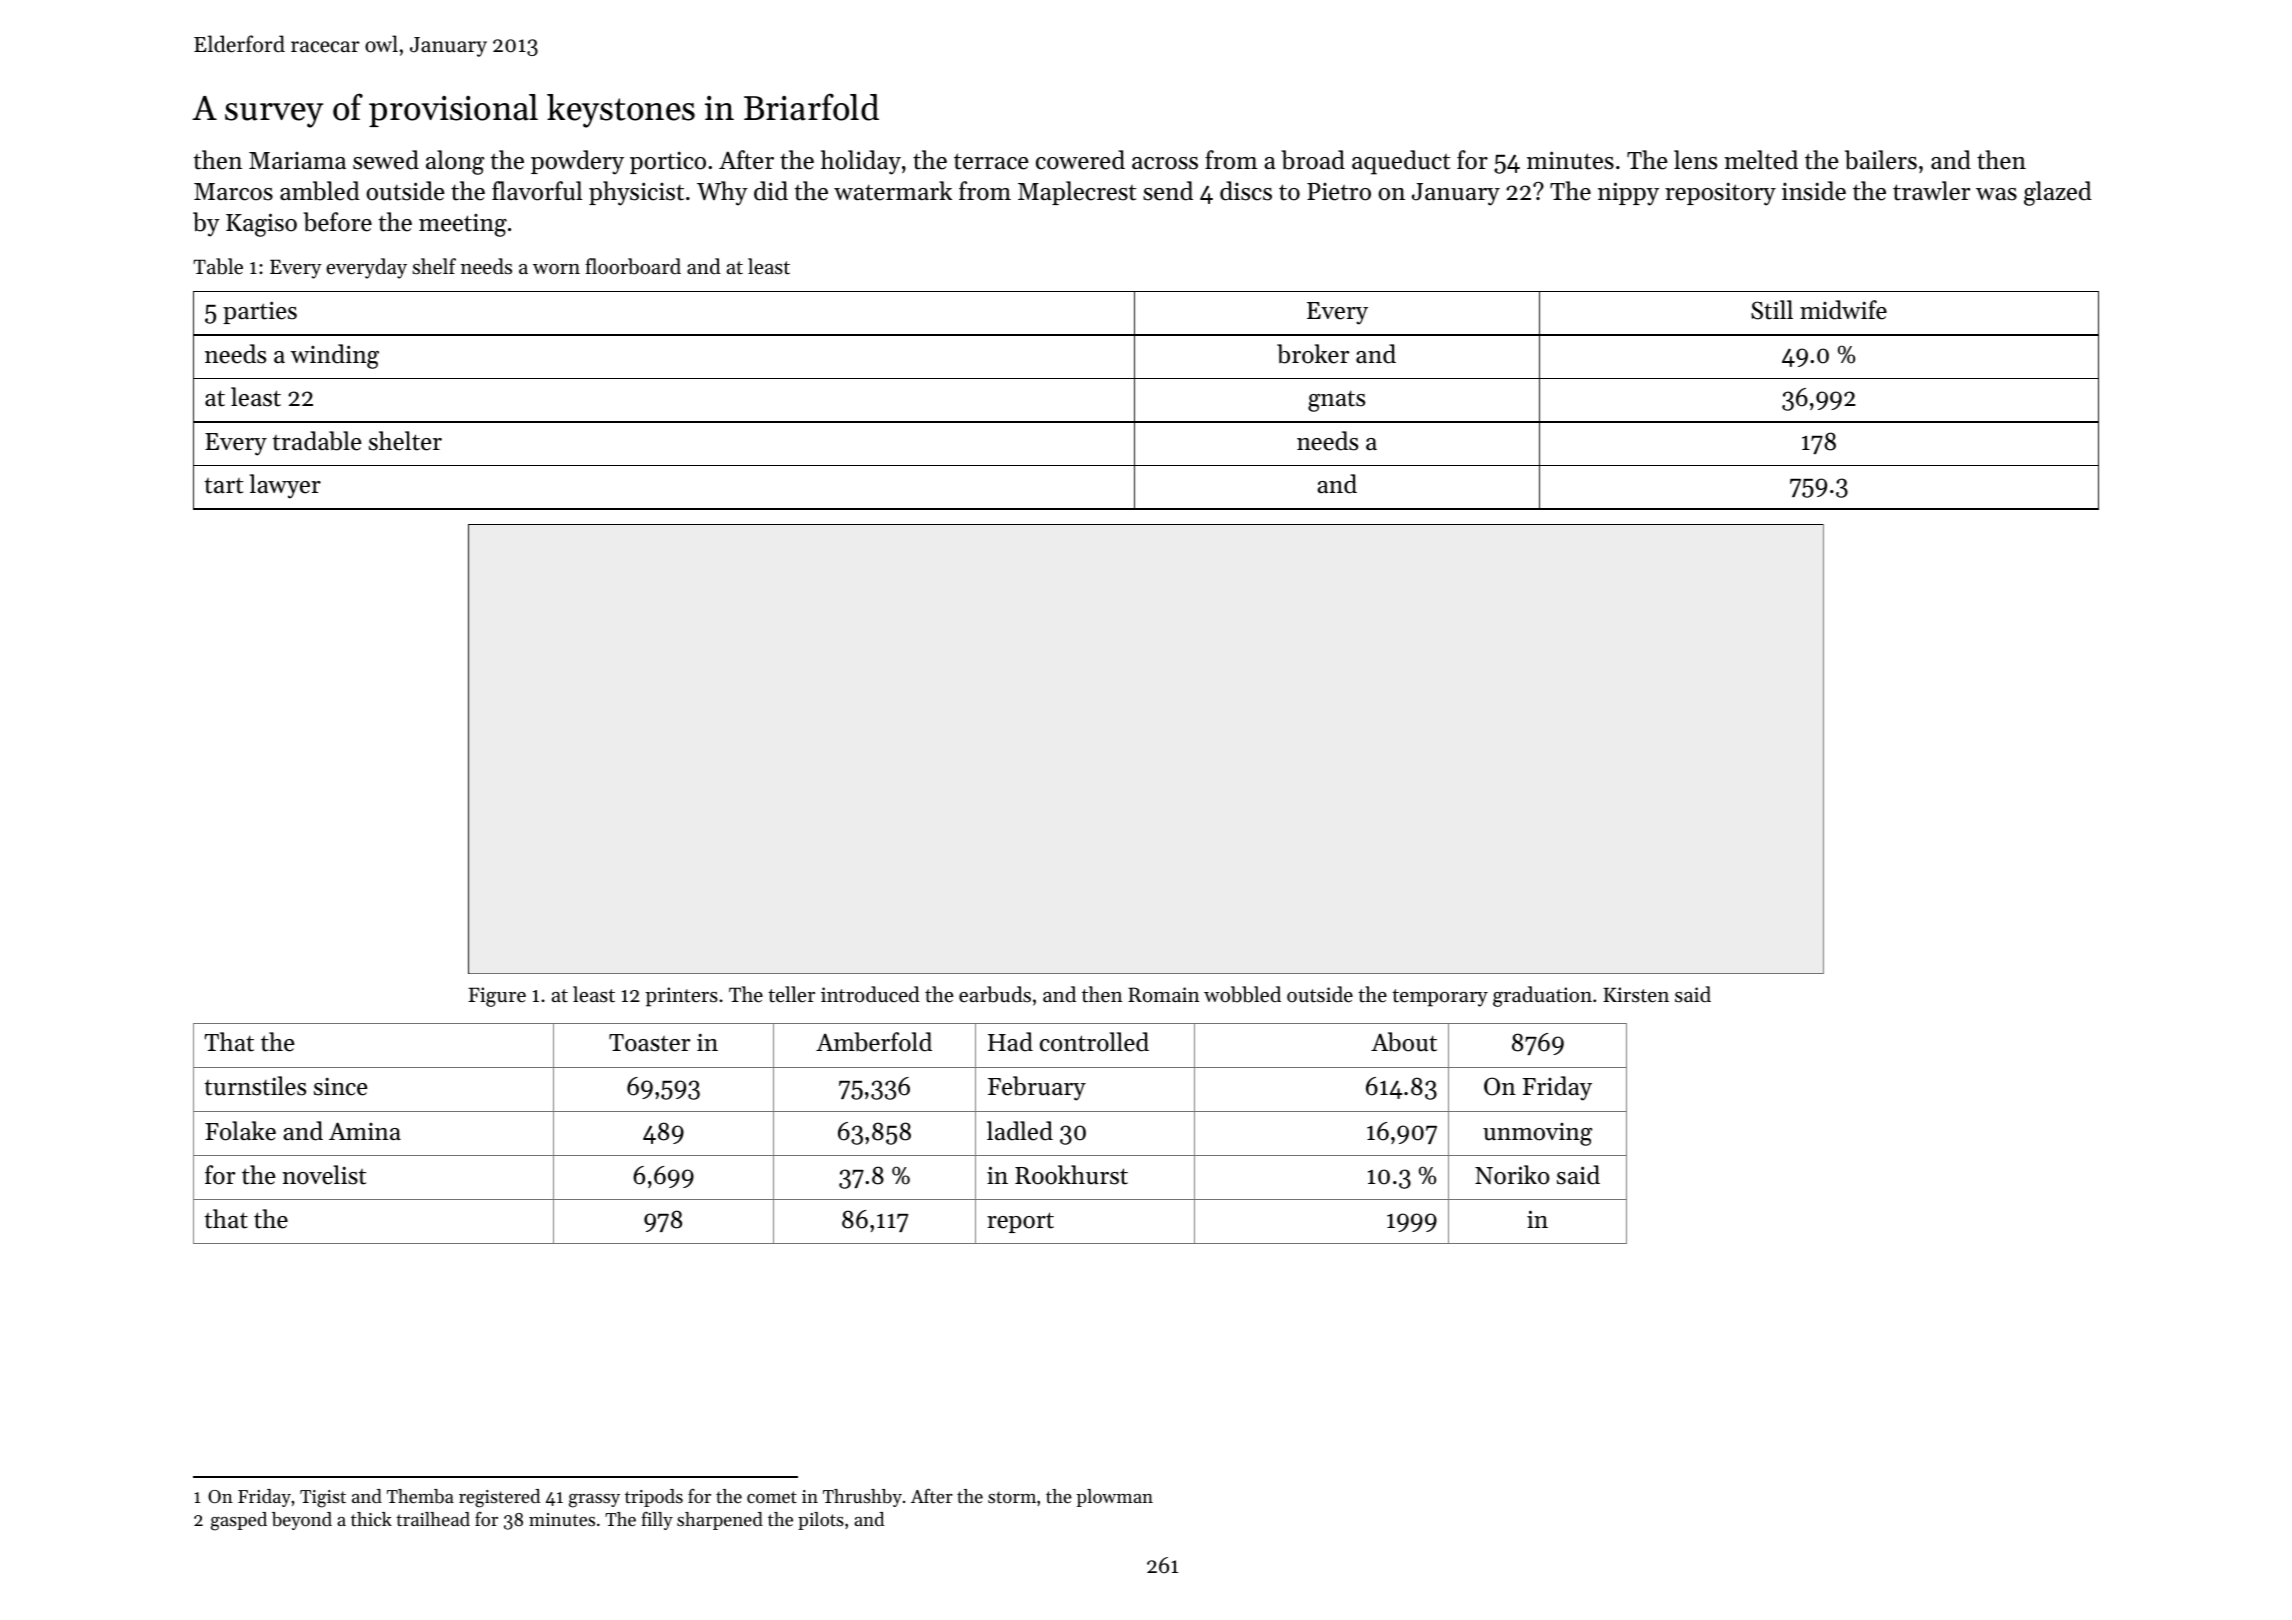 Image resolution: width=2292 pixels, height=1620 pixels. Describe the element at coordinates (1114, 1498) in the image. I see `plowman` at that location.
